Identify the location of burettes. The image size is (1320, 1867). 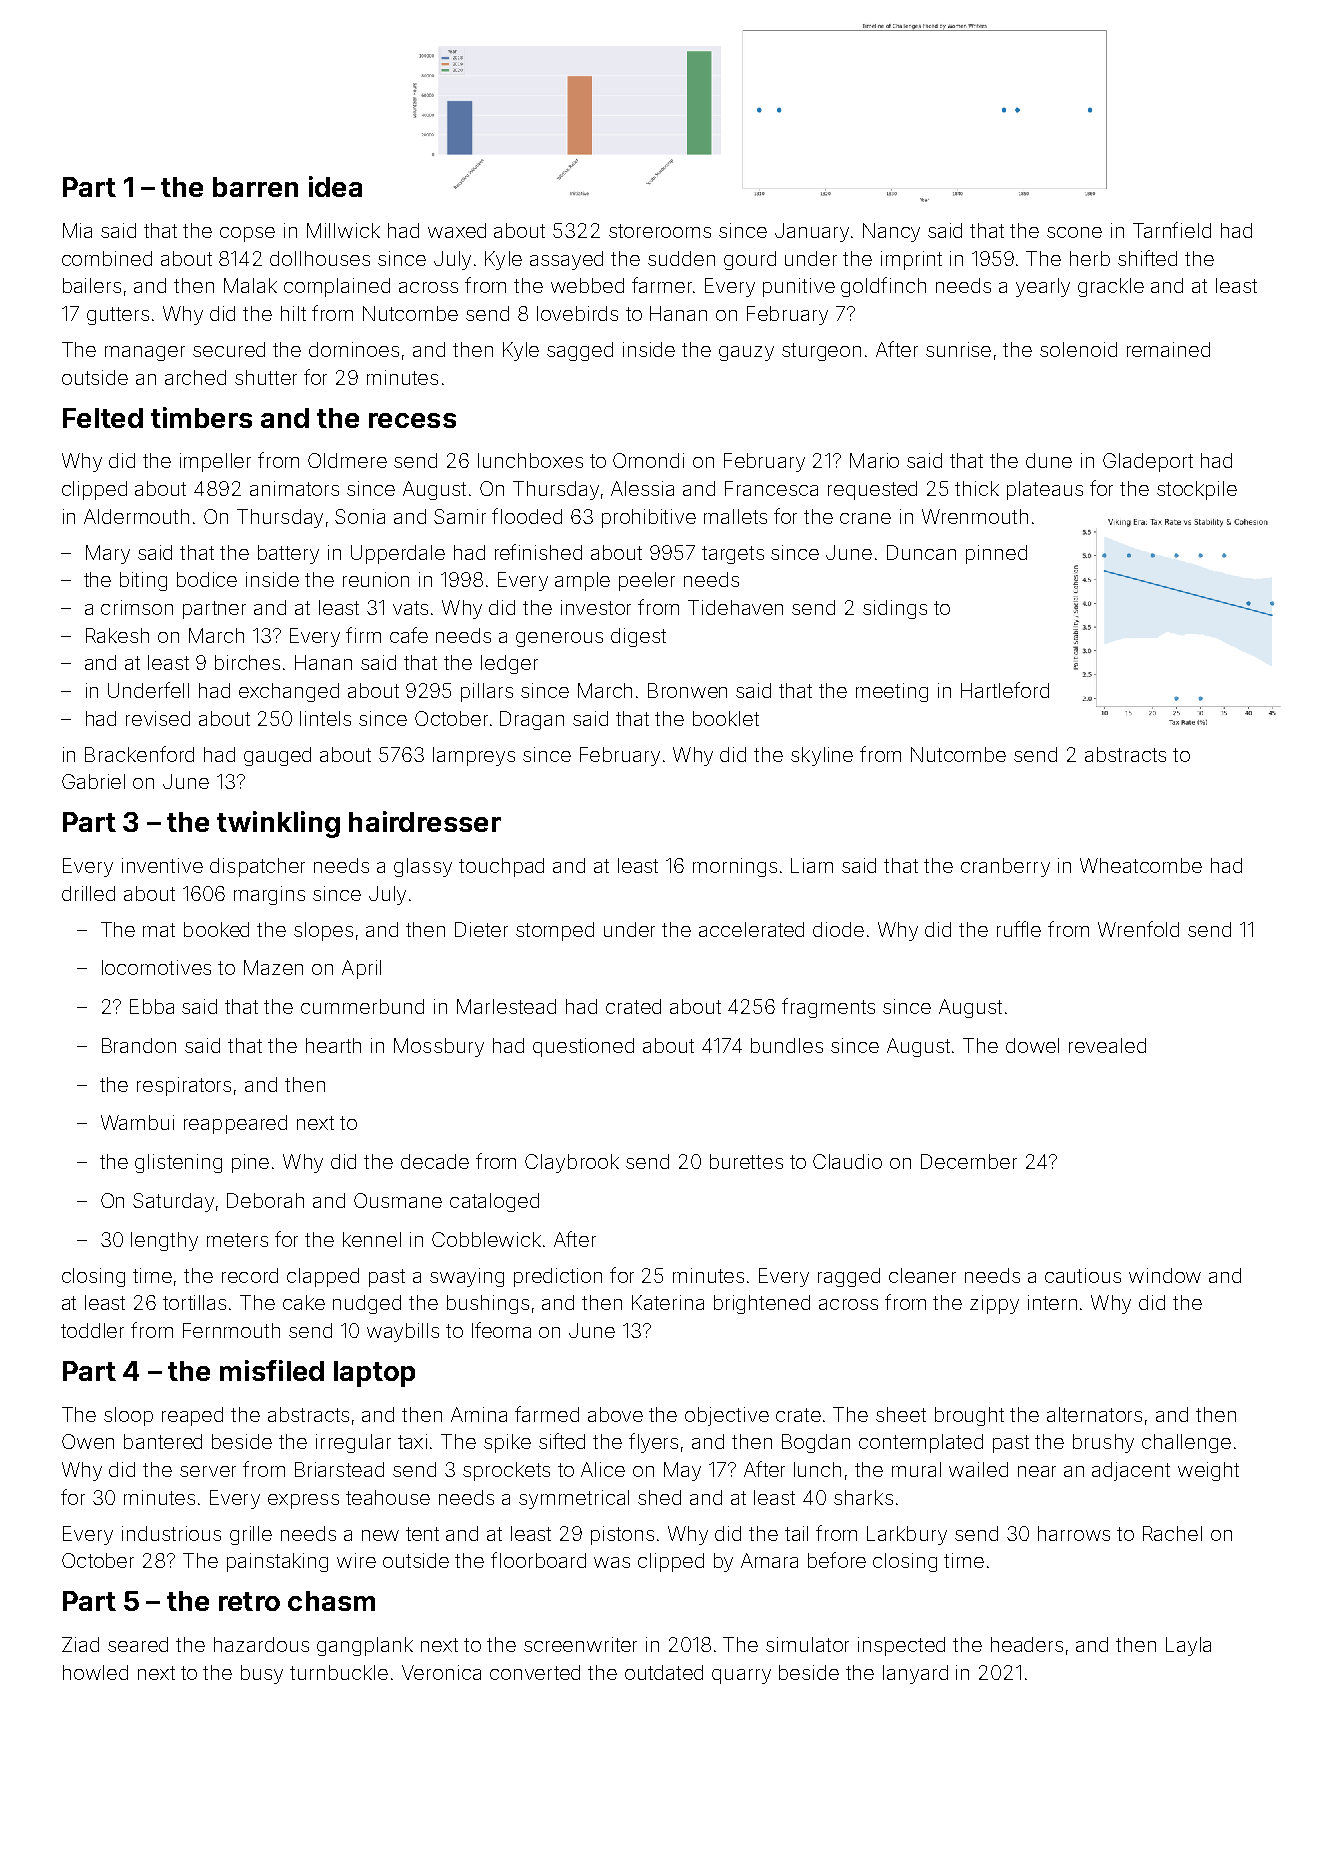
(746, 1161).
